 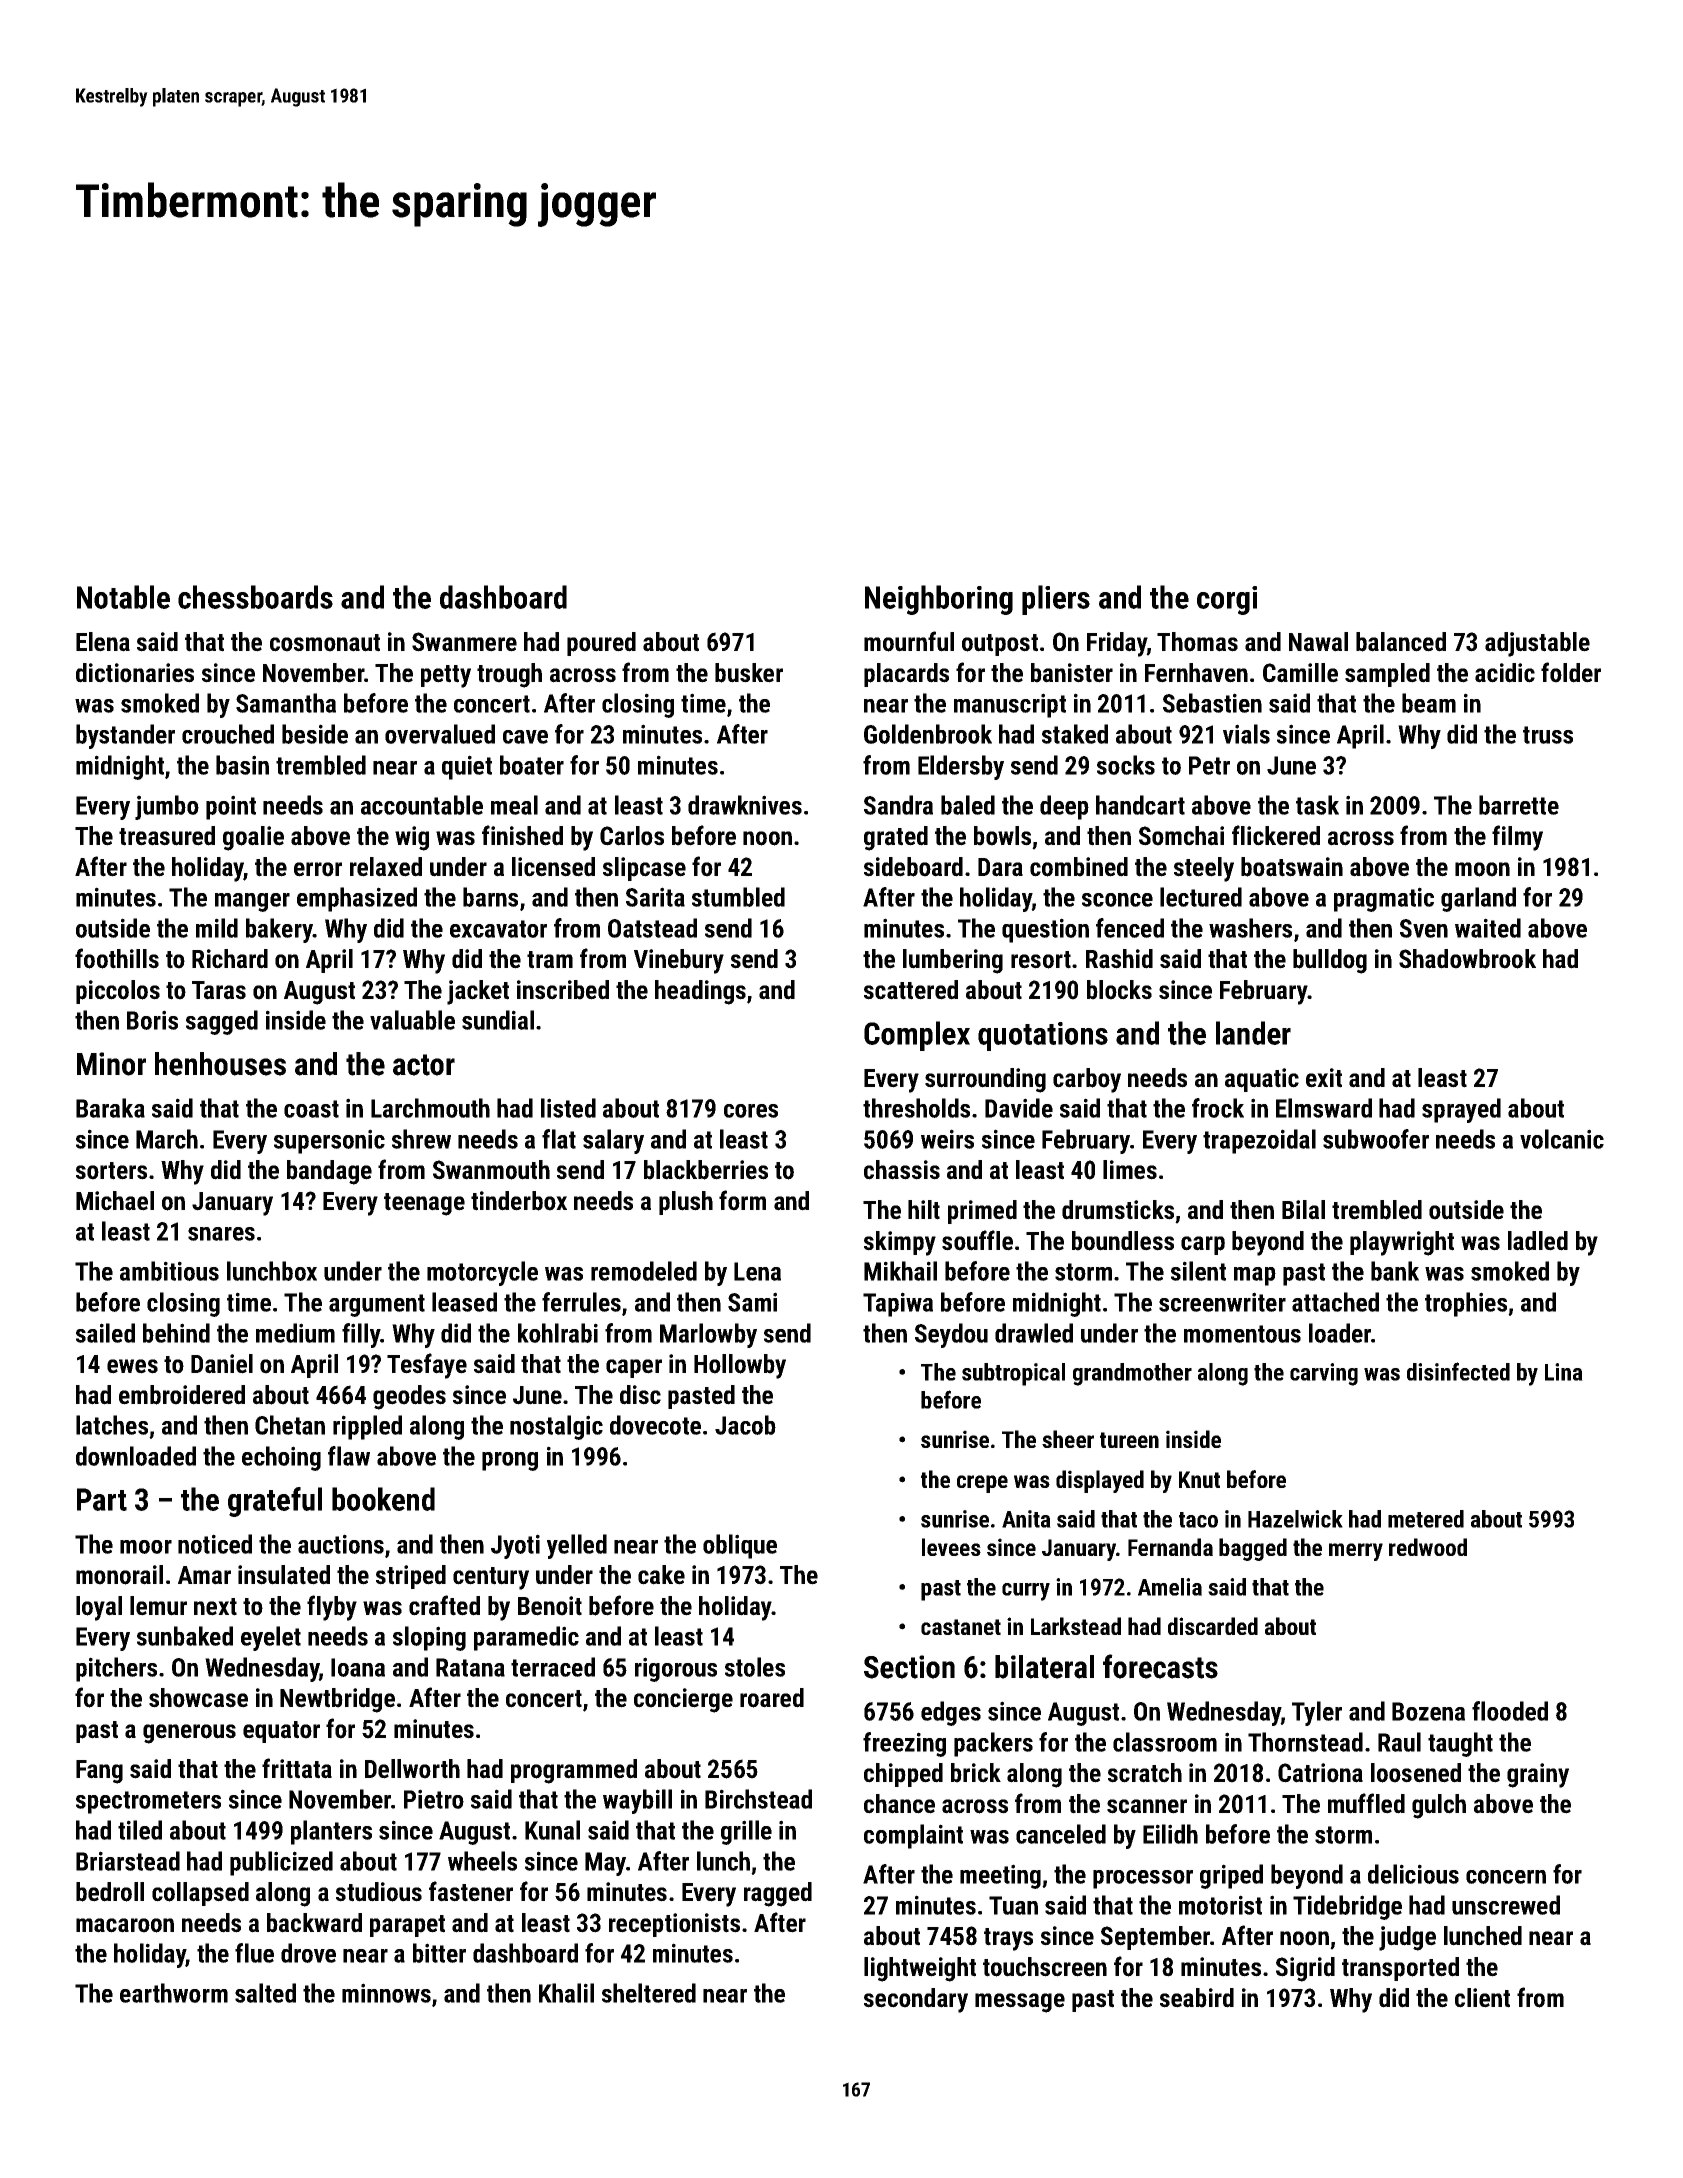 What do you see at coordinates (1505, 673) in the image?
I see `acidic` at bounding box center [1505, 673].
